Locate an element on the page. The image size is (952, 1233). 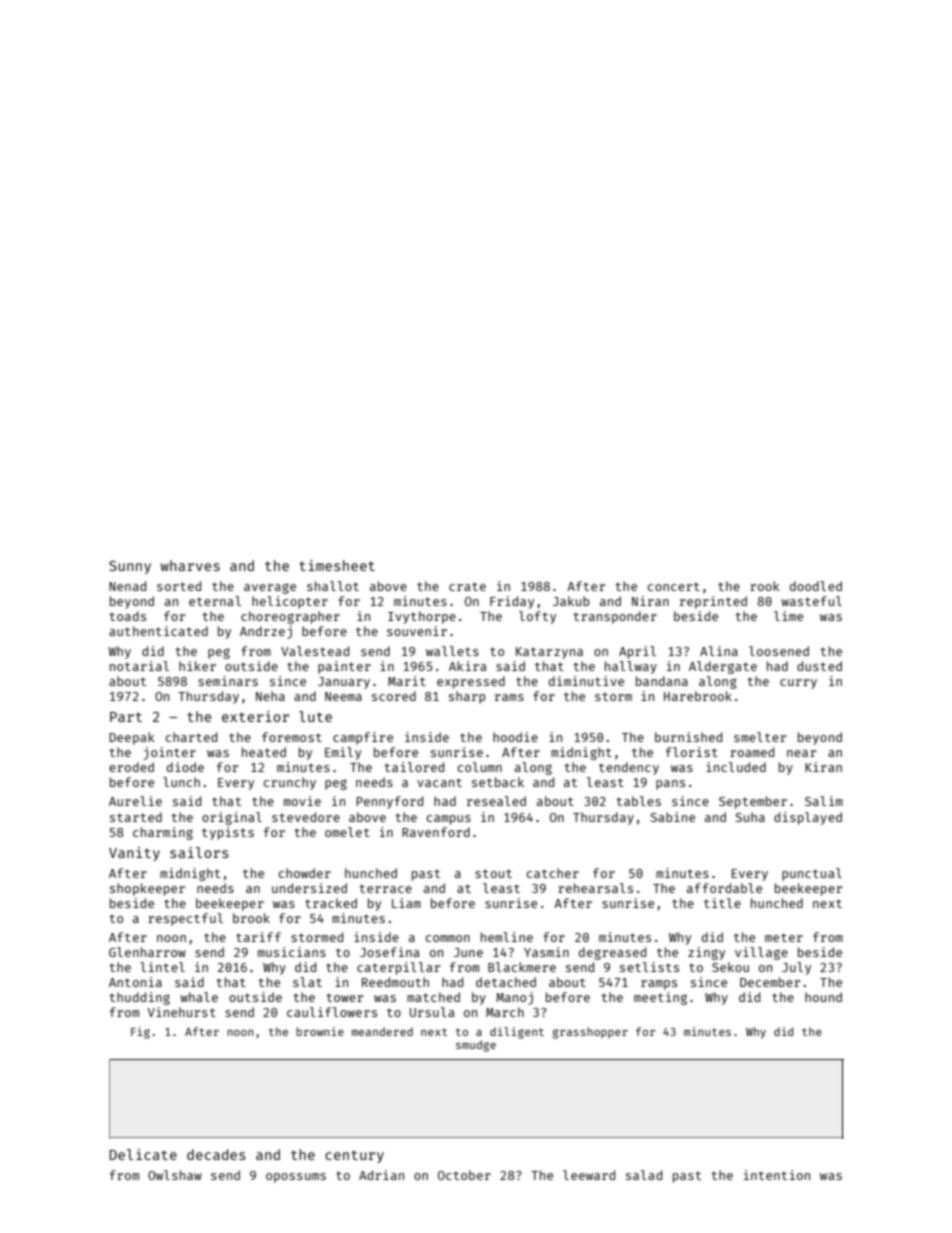
Blackmere is located at coordinates (522, 967).
